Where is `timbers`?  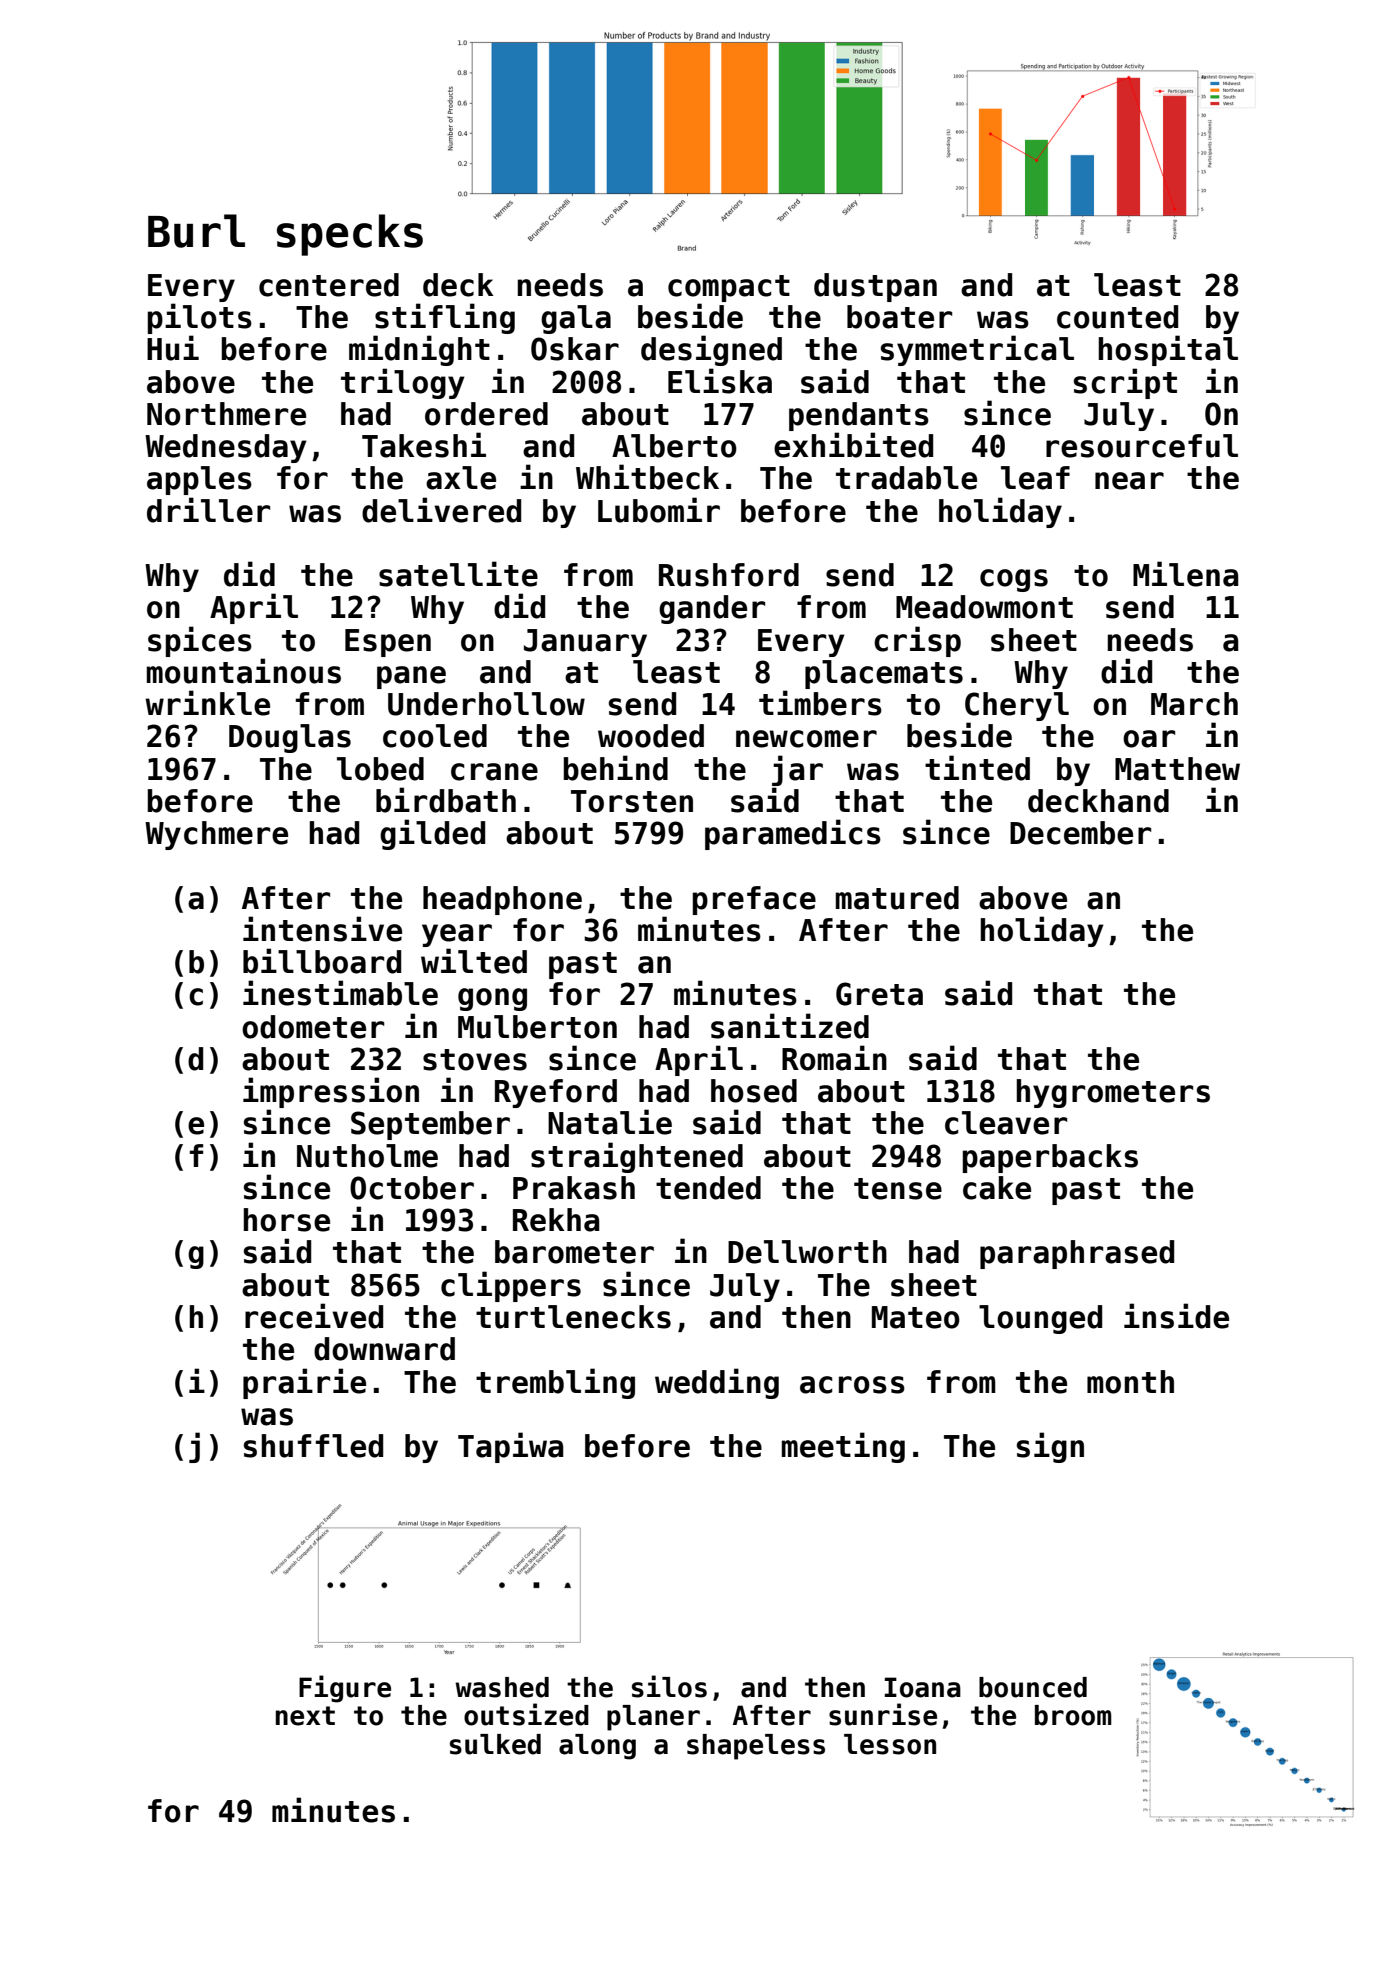 timbers is located at coordinates (820, 703).
